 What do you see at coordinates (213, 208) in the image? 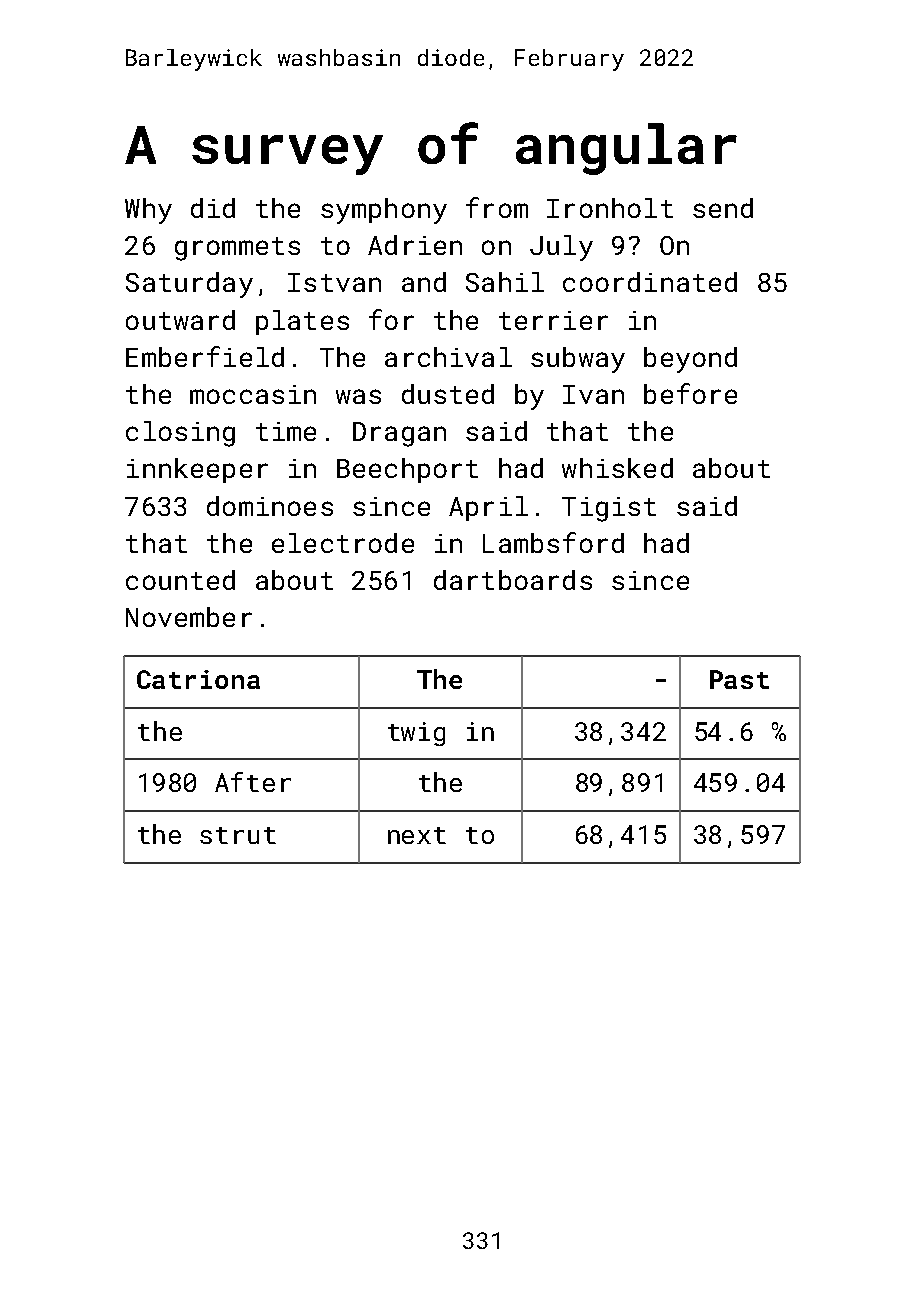
I see `did` at bounding box center [213, 208].
